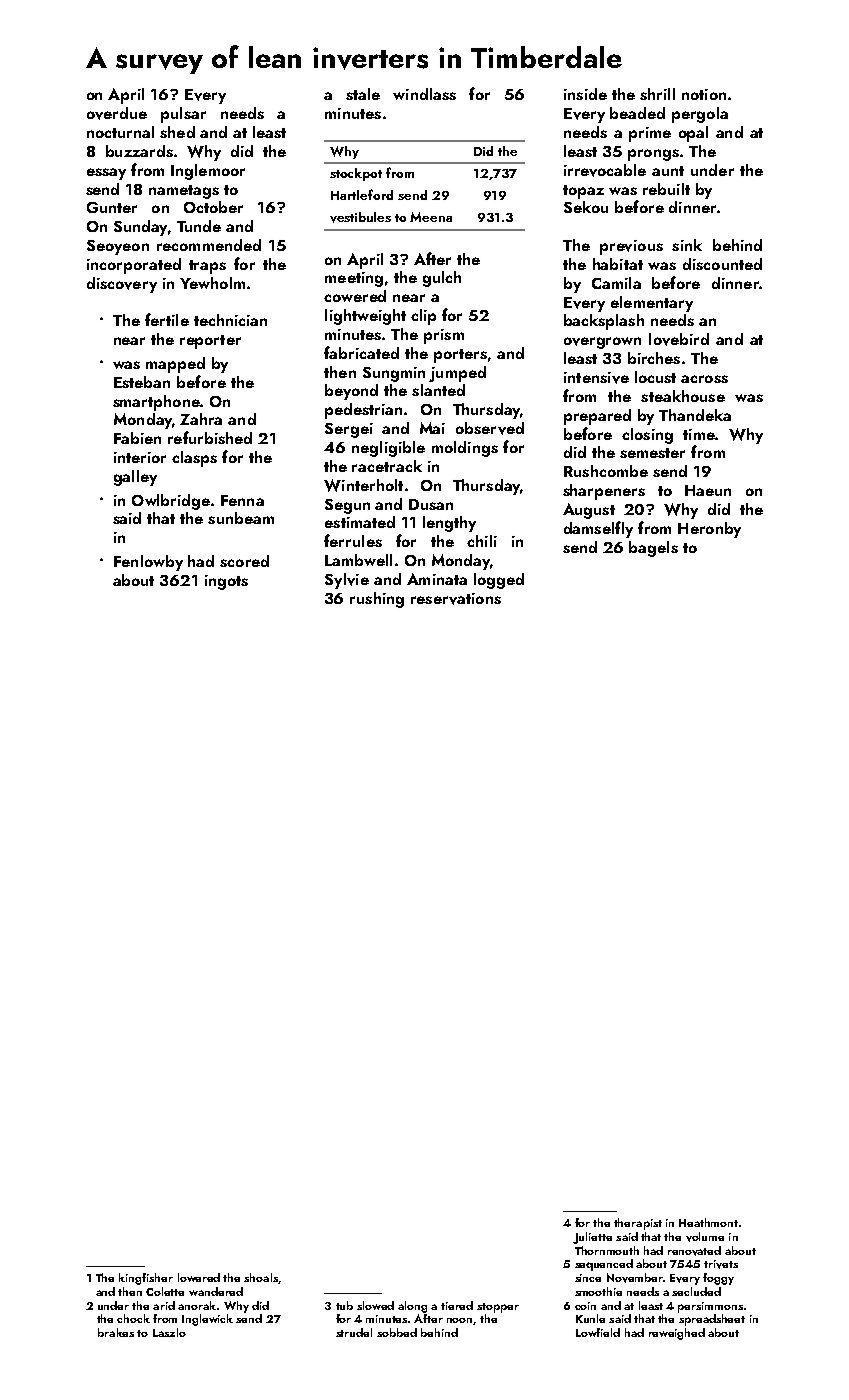 This screenshot has height=1400, width=849. I want to click on Esteban, so click(142, 382).
